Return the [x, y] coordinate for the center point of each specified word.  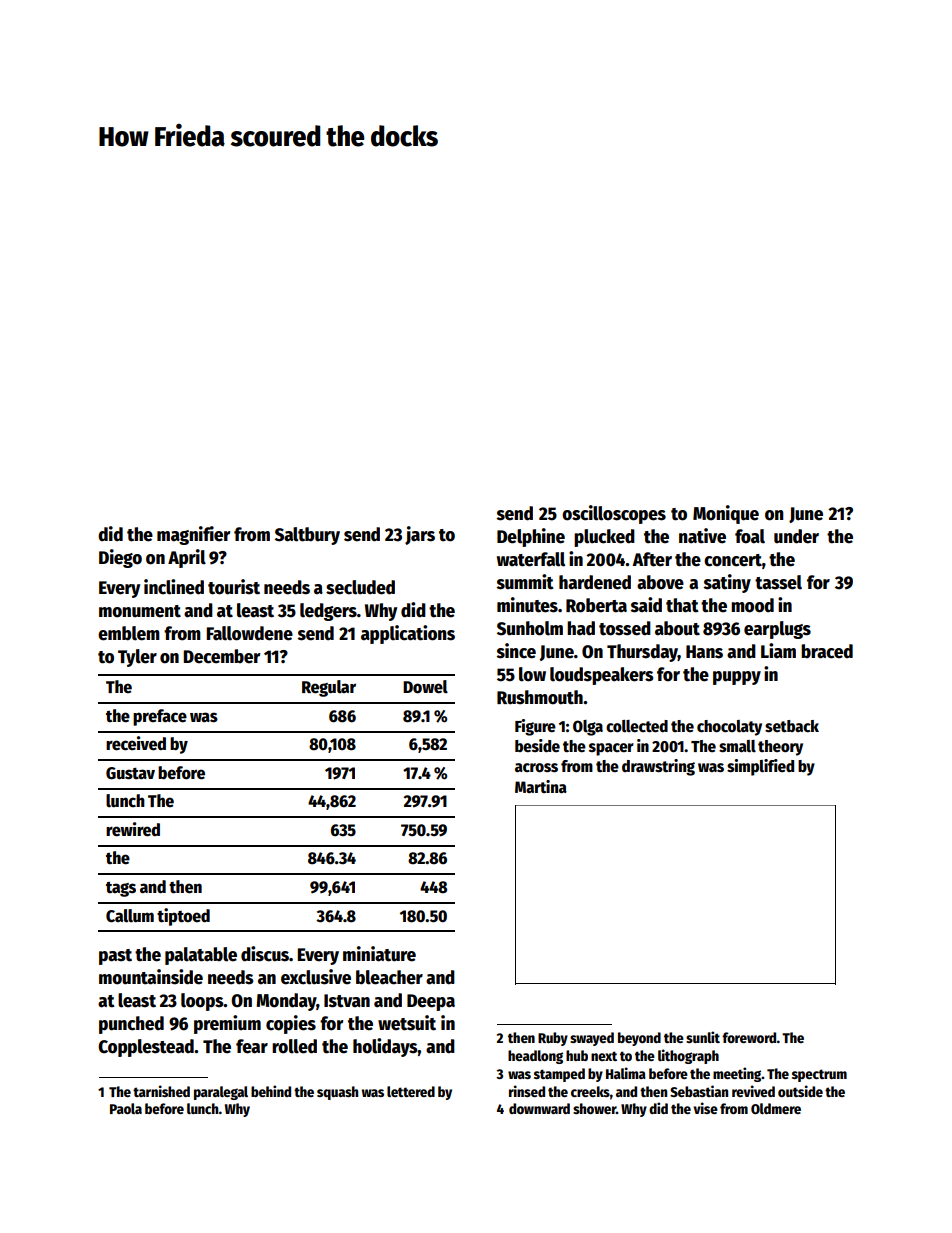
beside [537, 745]
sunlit [703, 1037]
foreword [749, 1037]
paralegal [221, 1093]
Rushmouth [540, 697]
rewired [133, 829]
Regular [329, 688]
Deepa [431, 1002]
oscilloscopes [614, 514]
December [221, 656]
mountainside [151, 977]
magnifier [193, 535]
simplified [760, 767]
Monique [726, 514]
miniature [379, 954]
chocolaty [729, 728]
